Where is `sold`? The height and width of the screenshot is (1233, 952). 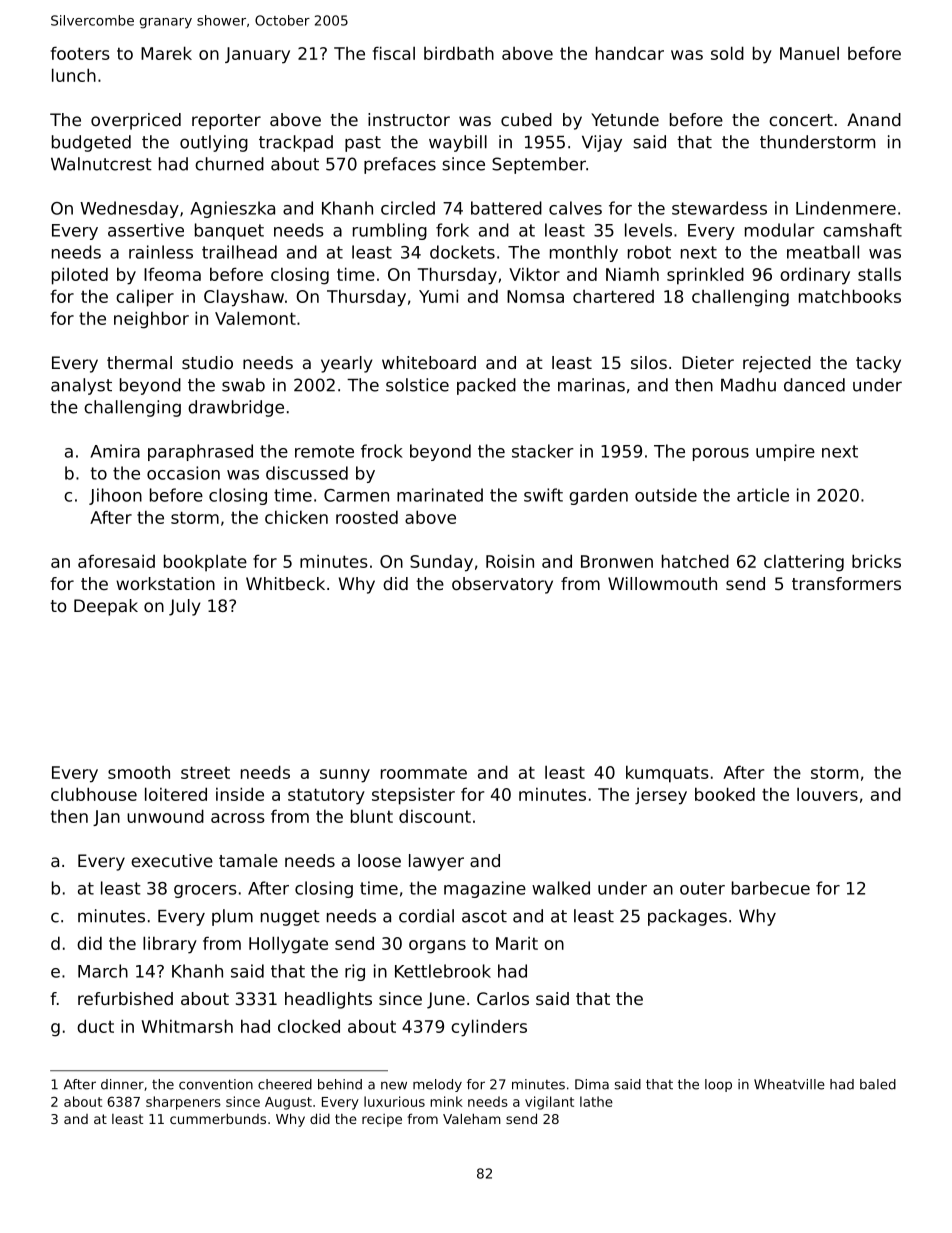
sold is located at coordinates (727, 53).
